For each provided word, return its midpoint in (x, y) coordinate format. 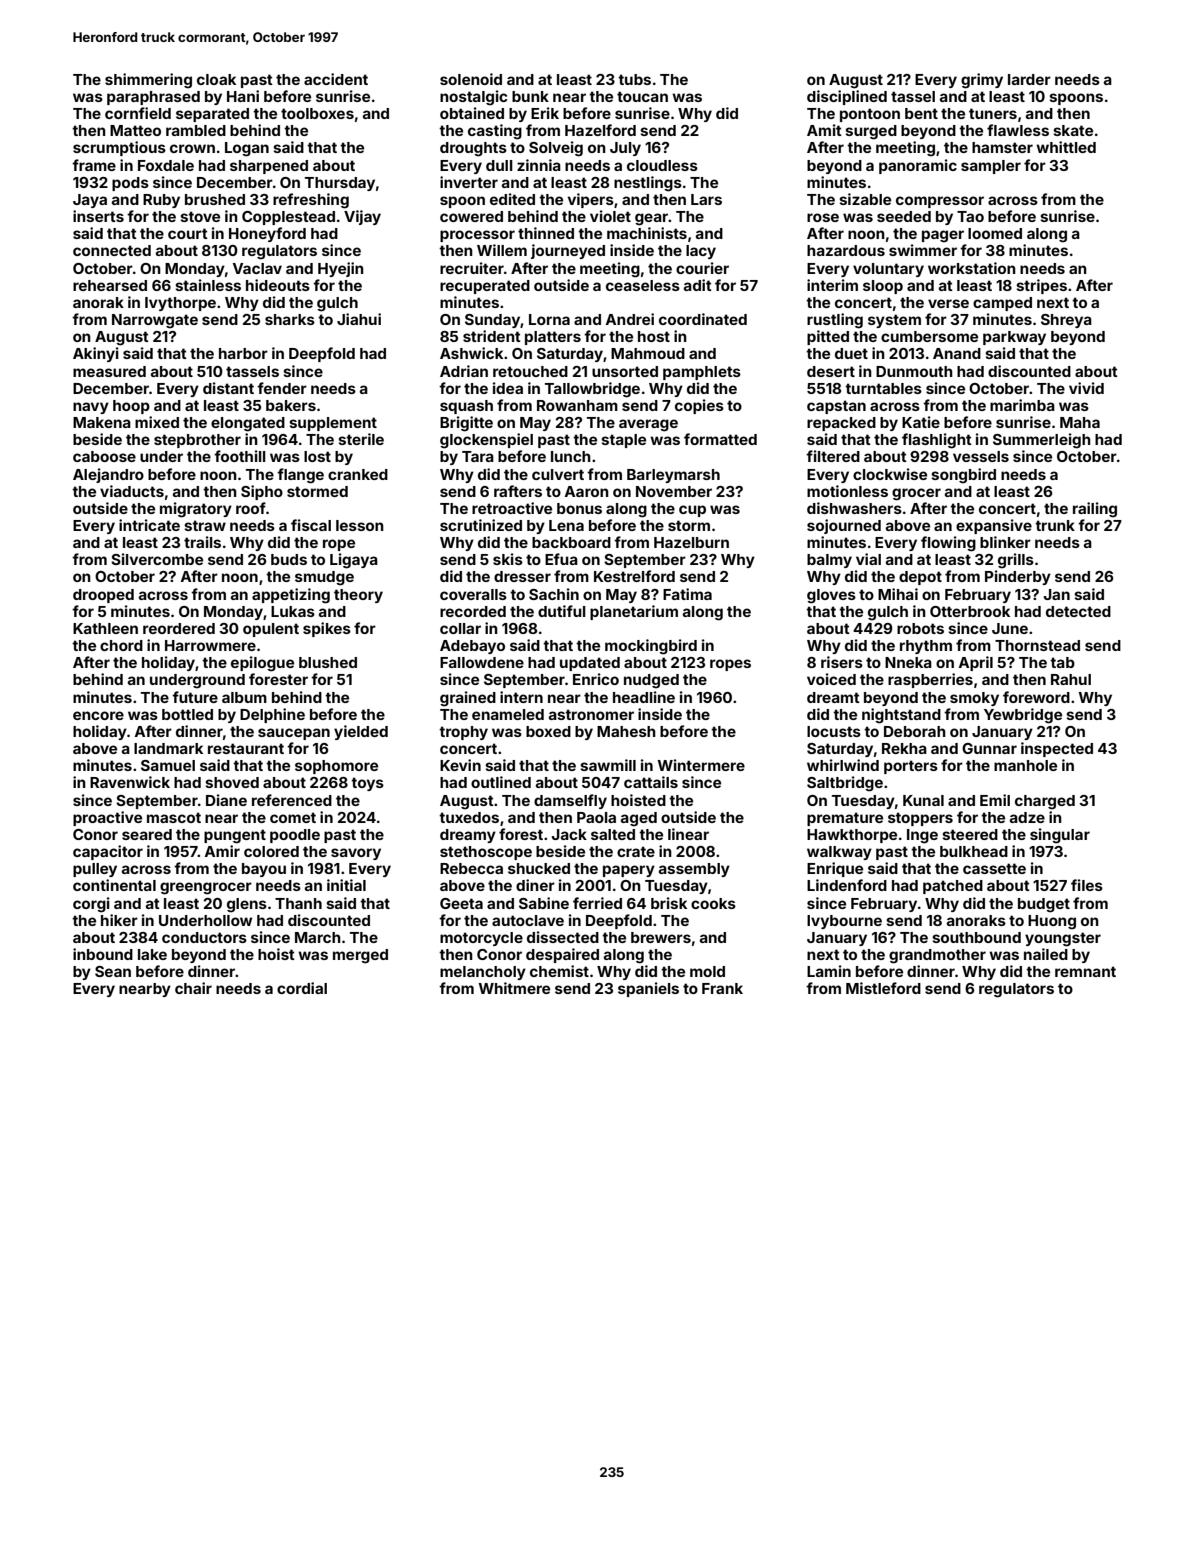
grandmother (937, 956)
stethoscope (486, 853)
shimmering (148, 81)
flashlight (937, 441)
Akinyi (96, 354)
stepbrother (197, 441)
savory (356, 854)
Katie (921, 422)
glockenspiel (486, 441)
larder (1029, 79)
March (318, 937)
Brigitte (466, 424)
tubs (634, 79)
